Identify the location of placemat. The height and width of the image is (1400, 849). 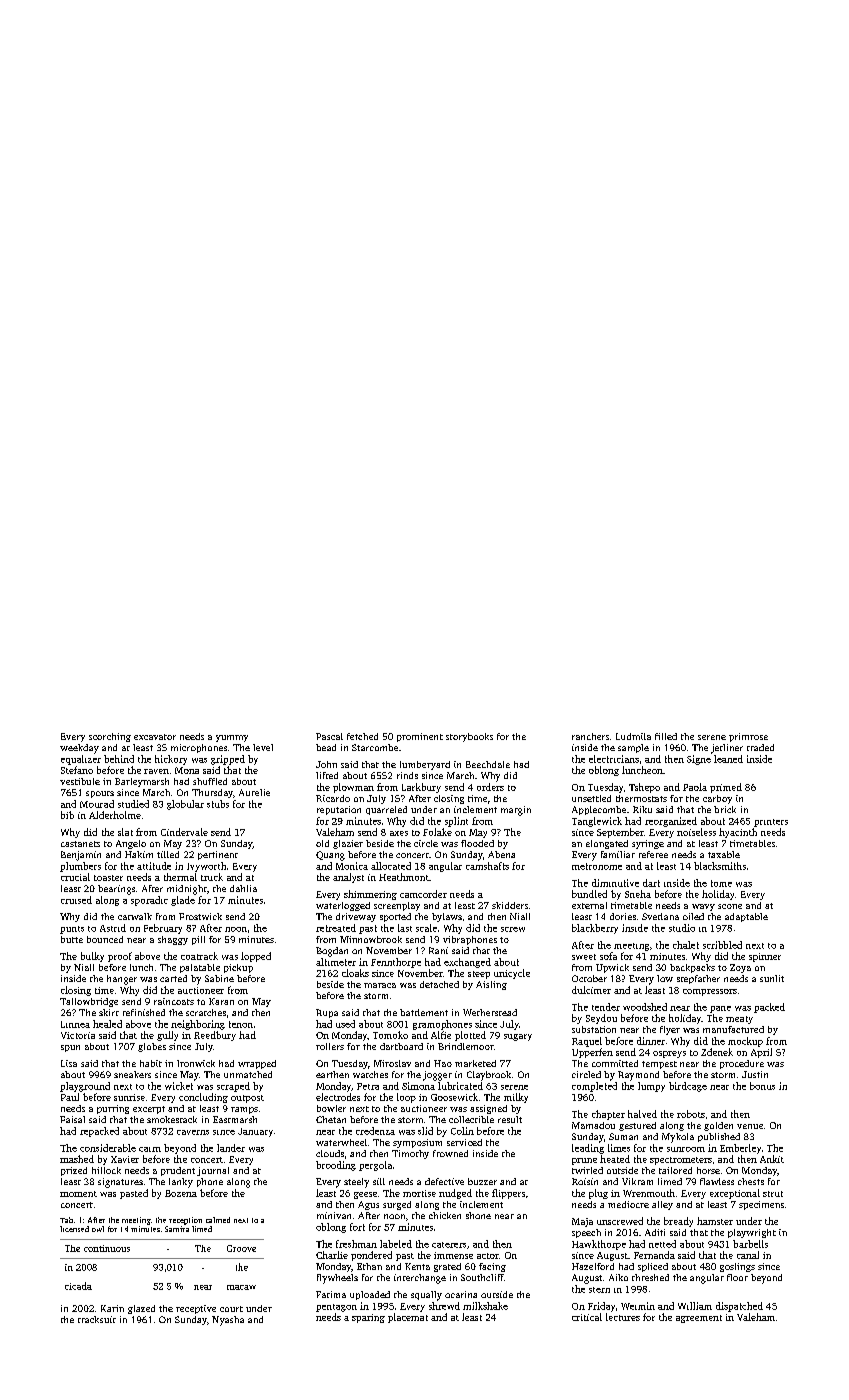
(408, 1318).
